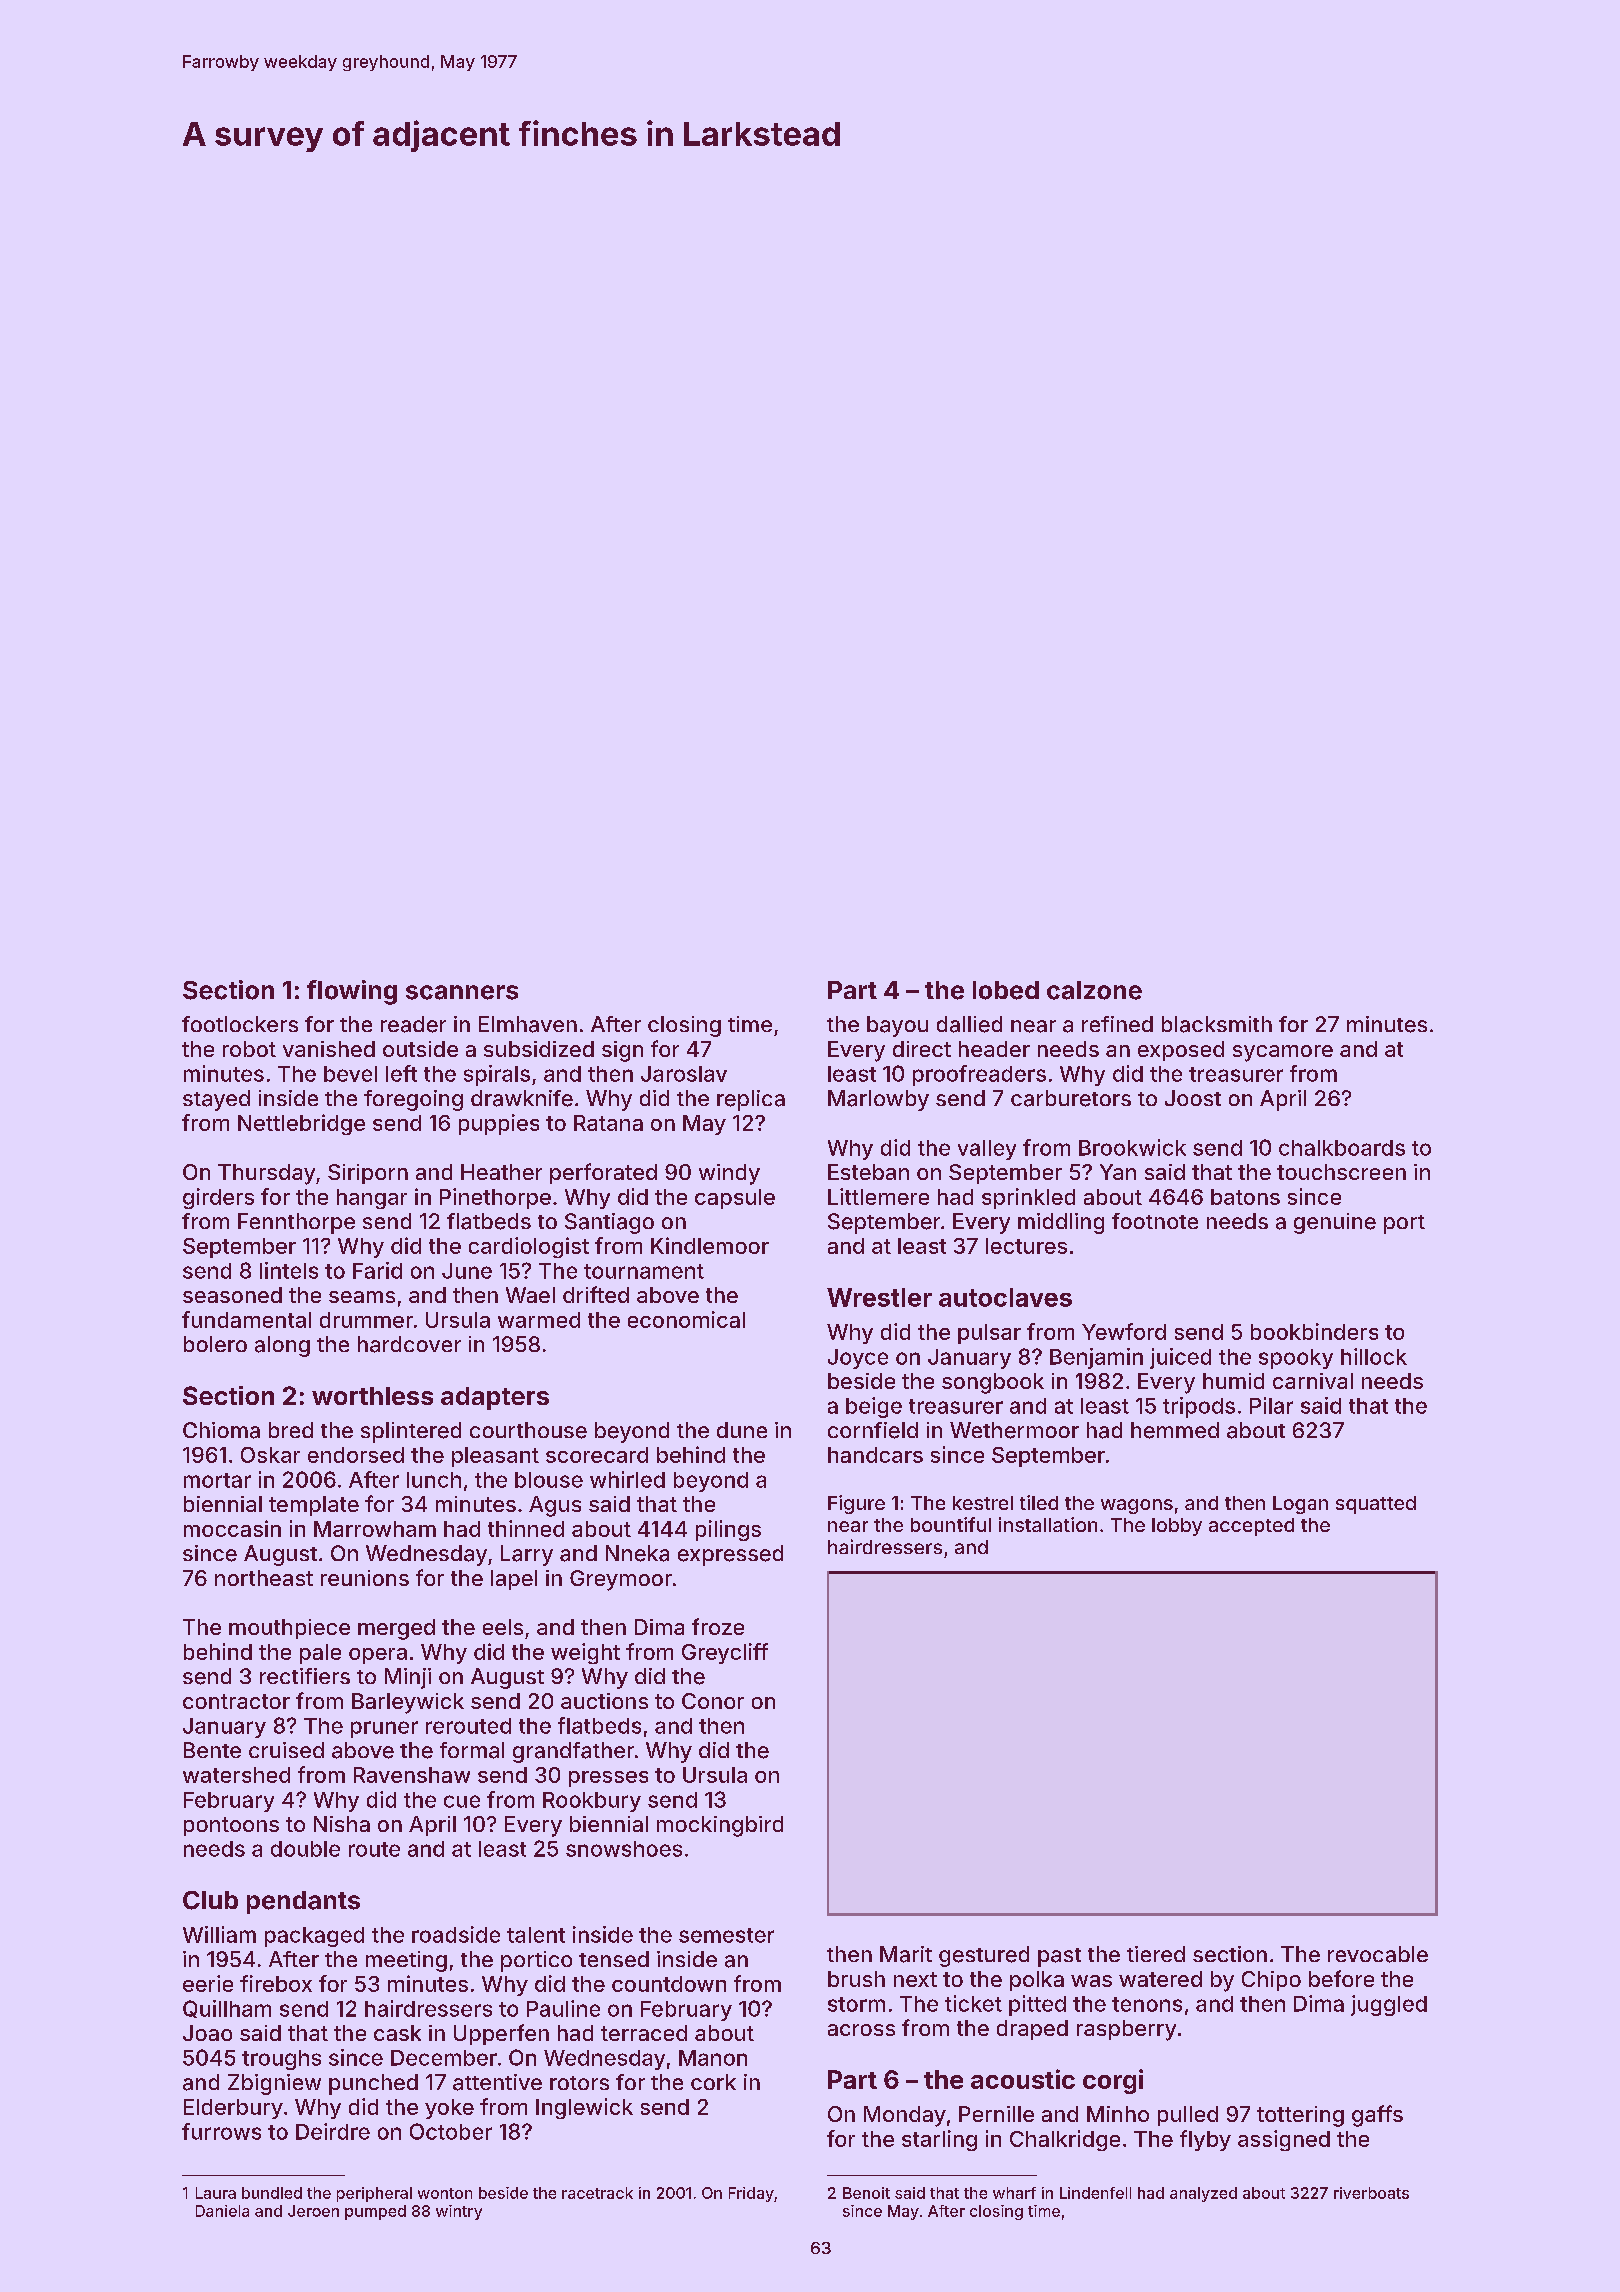  Describe the element at coordinates (1335, 1223) in the document. I see `genuine` at that location.
